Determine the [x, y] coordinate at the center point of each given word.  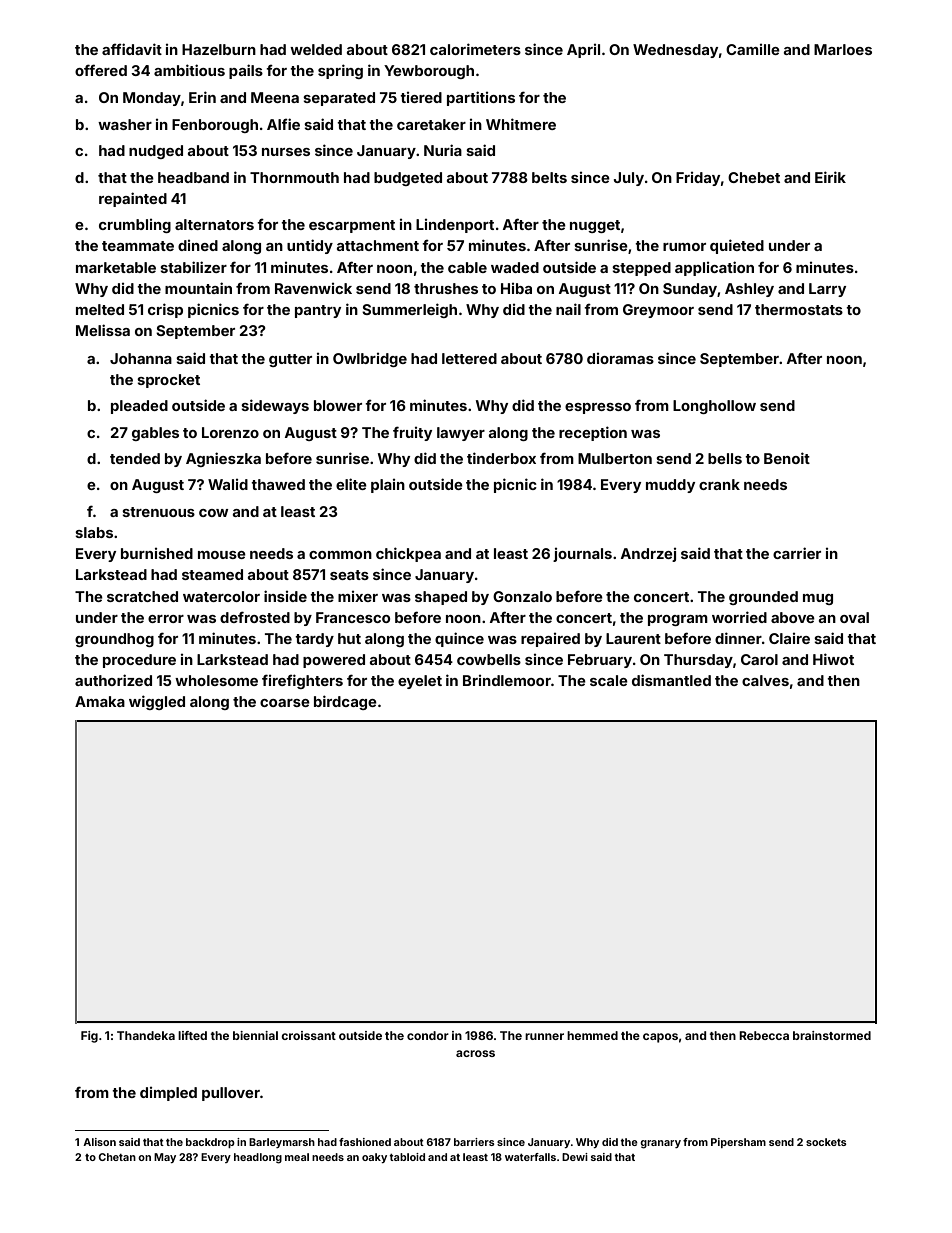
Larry [827, 290]
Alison [99, 1142]
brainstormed [832, 1035]
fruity [412, 433]
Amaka [100, 701]
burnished [157, 553]
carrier [797, 553]
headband [193, 177]
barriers [474, 1142]
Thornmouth [294, 177]
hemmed [592, 1035]
